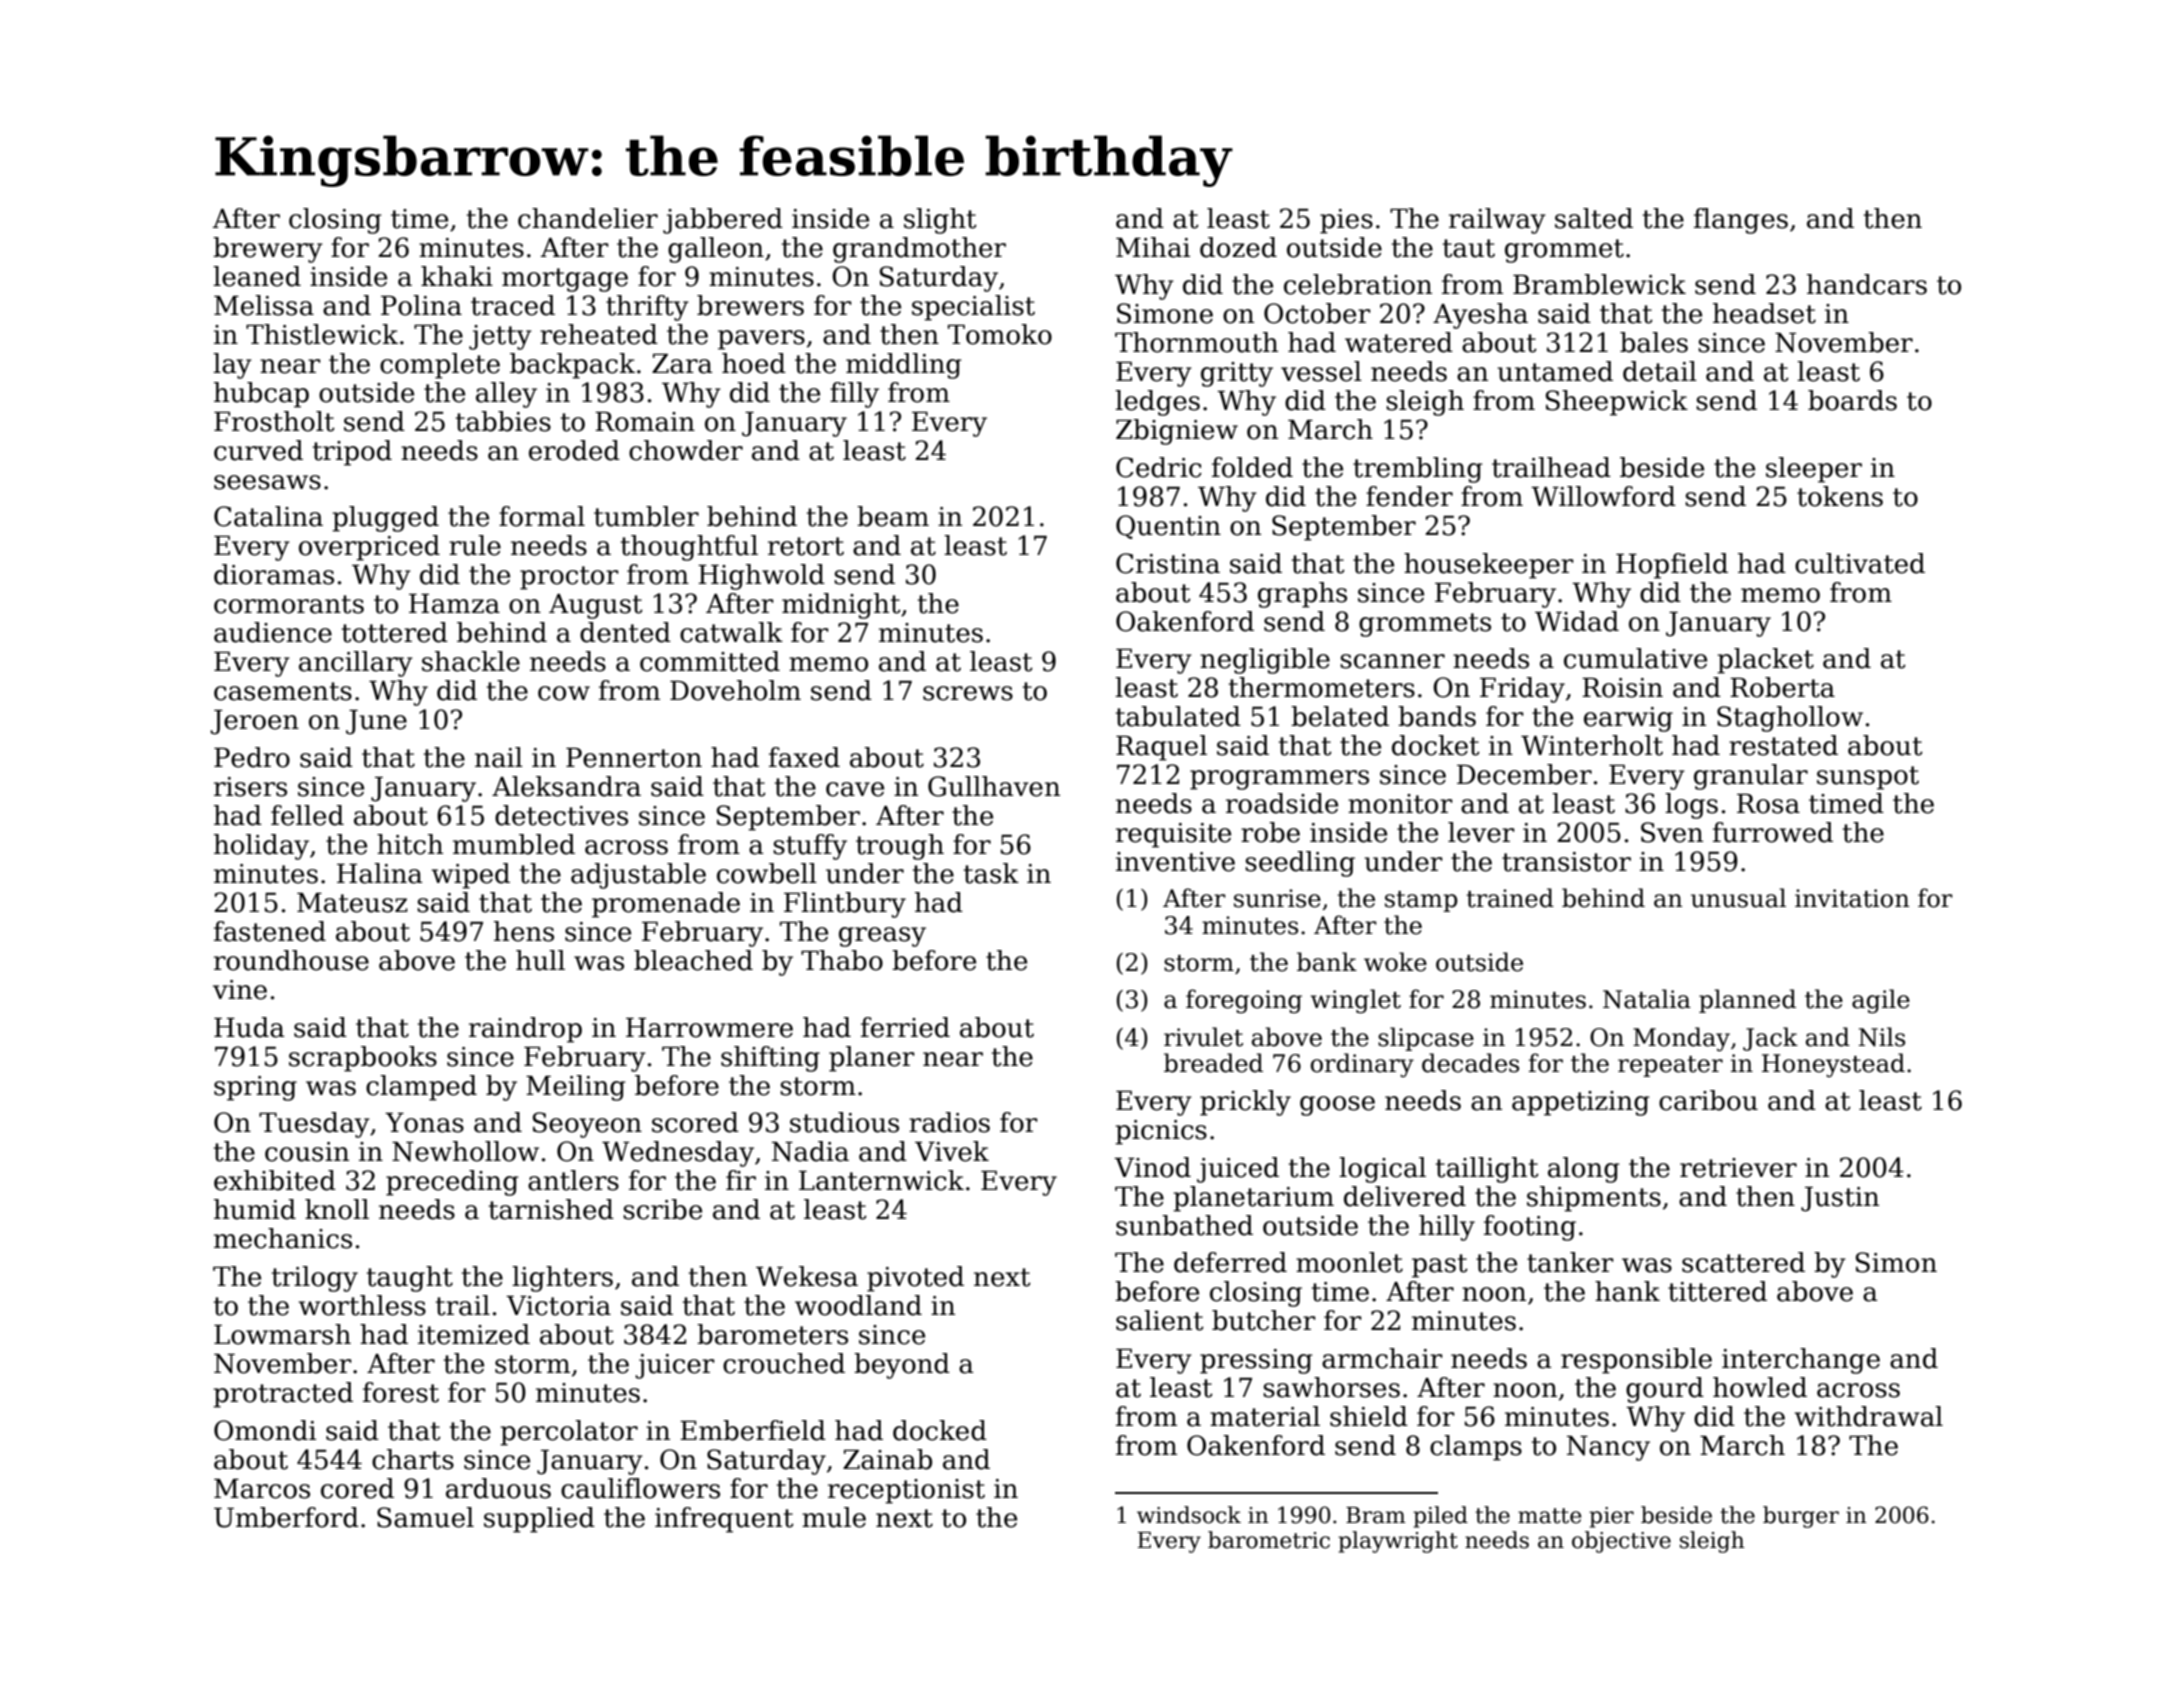 This page has width=2178, height=1683. Describe the element at coordinates (1765, 661) in the page. I see `placket` at that location.
